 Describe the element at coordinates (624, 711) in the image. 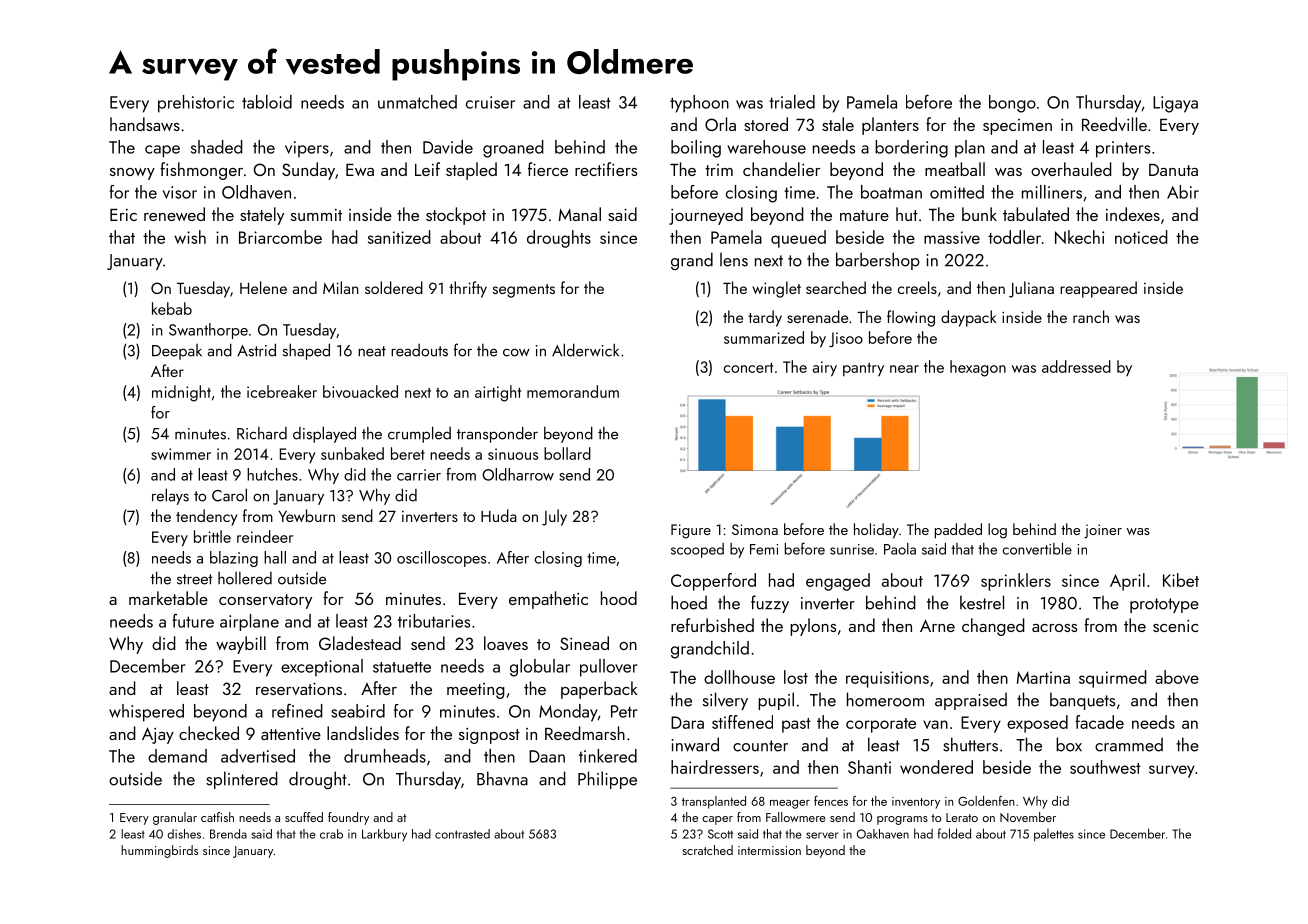

I see `Petr` at that location.
